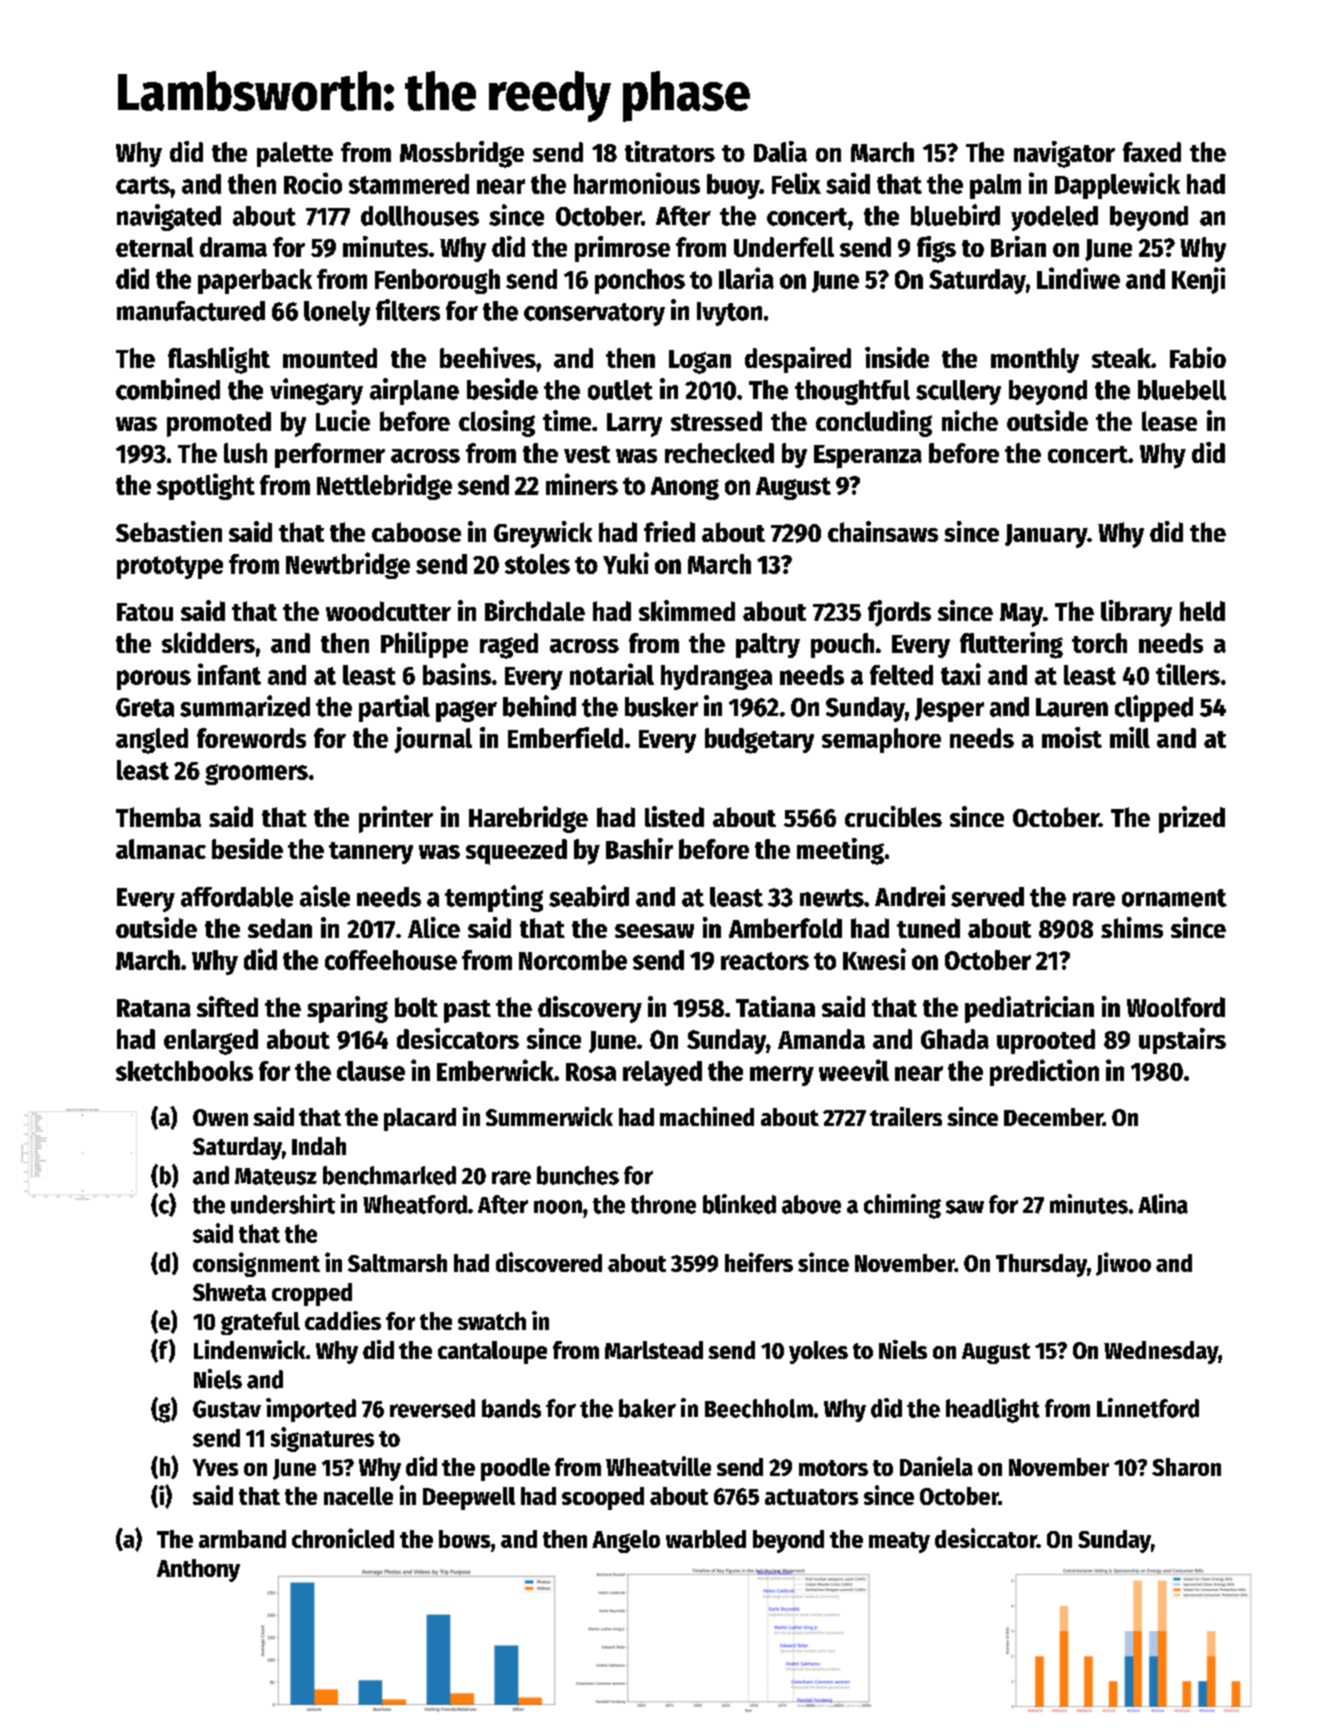  I want to click on Fatou, so click(145, 612).
